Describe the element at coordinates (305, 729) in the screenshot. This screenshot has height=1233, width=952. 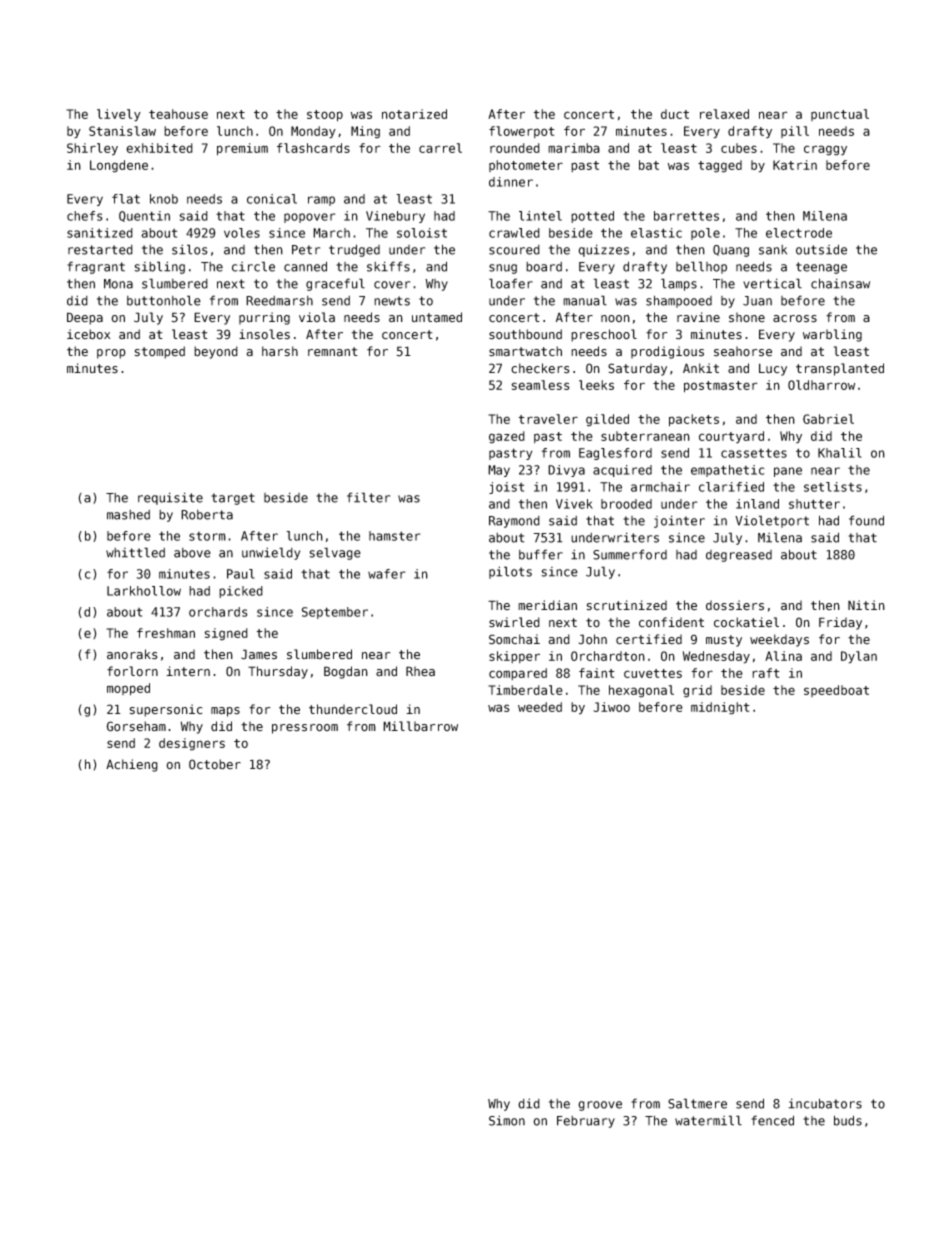
I see `pressroom` at that location.
